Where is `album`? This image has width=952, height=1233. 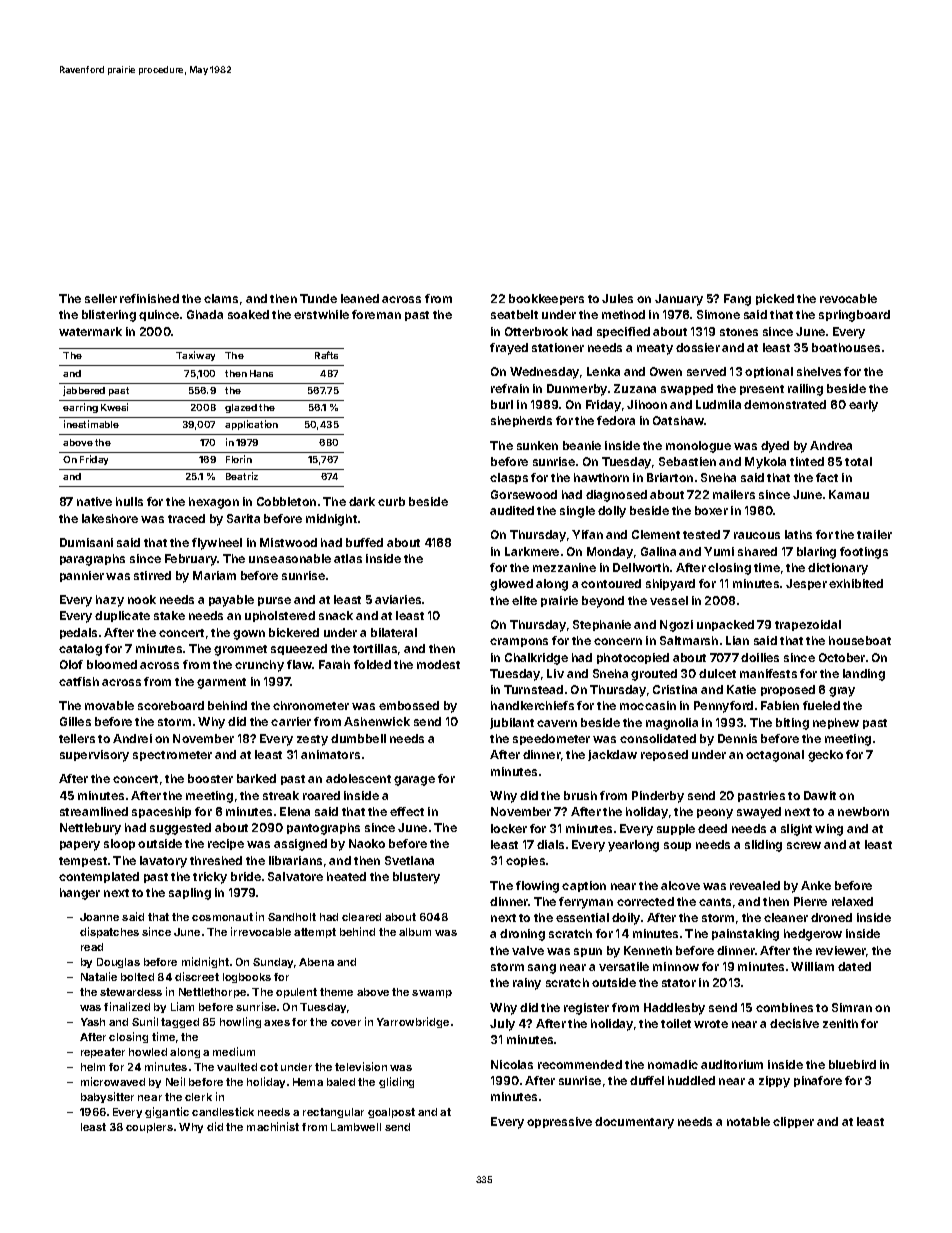
album is located at coordinates (415, 932).
